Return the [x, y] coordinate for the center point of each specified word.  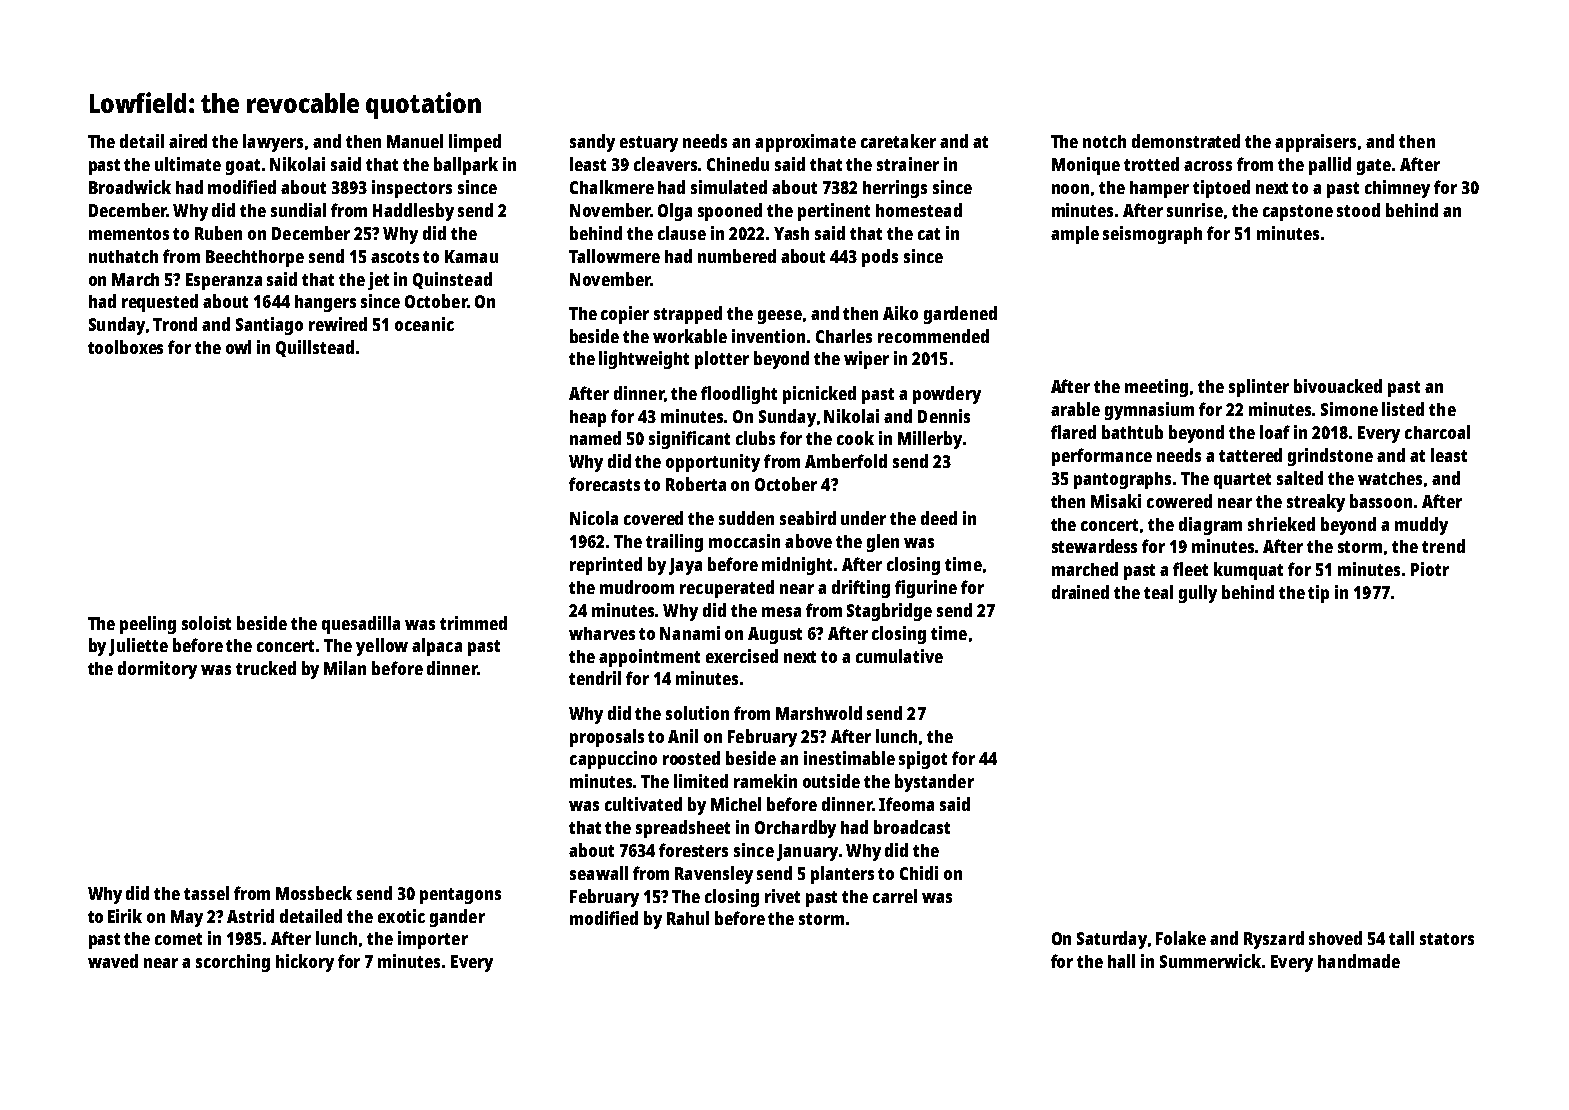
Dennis [944, 416]
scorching [233, 963]
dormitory [157, 670]
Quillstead [315, 348]
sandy [592, 143]
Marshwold [819, 713]
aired [188, 141]
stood [1358, 210]
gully [1198, 594]
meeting [1156, 388]
